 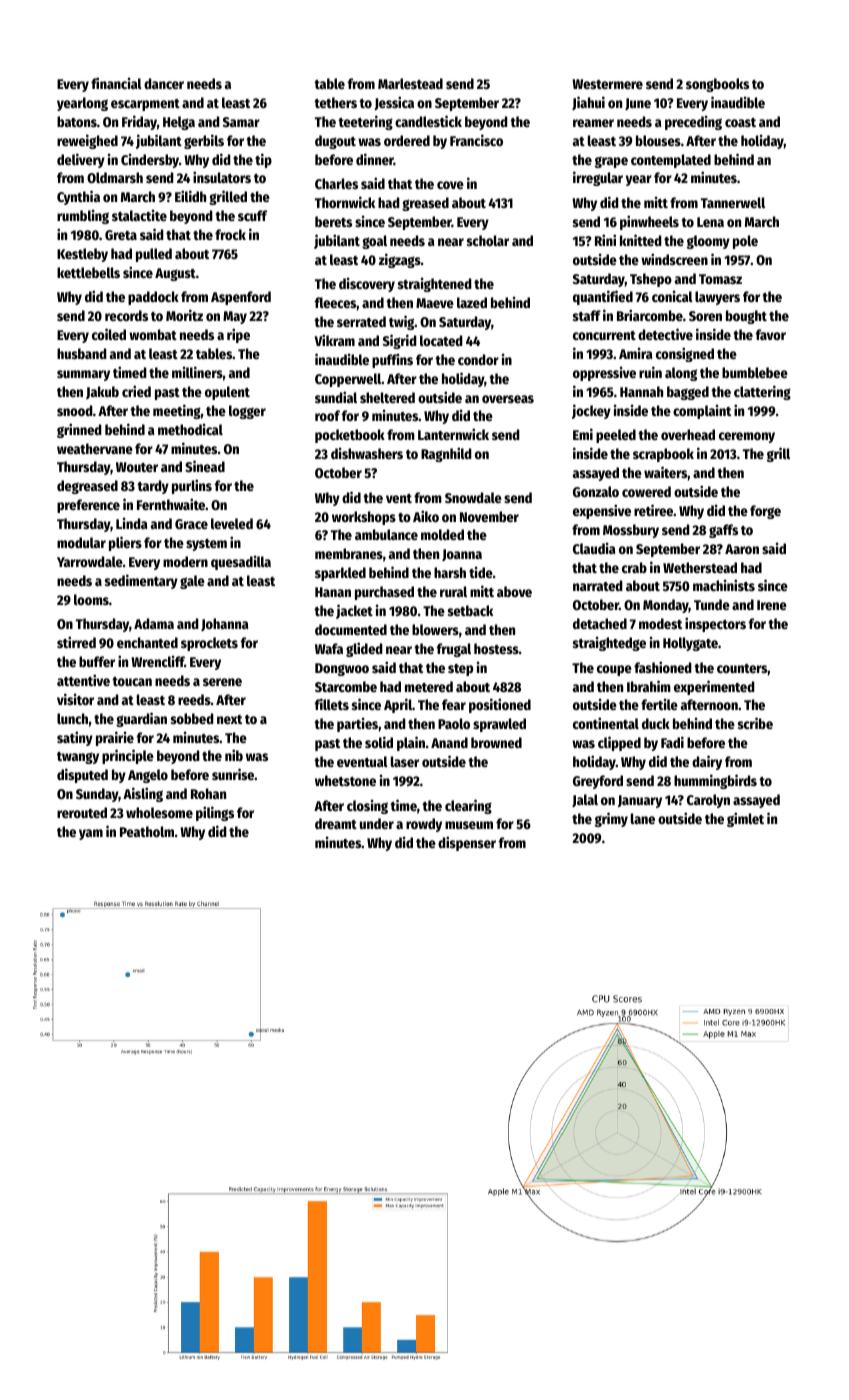 What do you see at coordinates (717, 85) in the screenshot?
I see `songbooks` at bounding box center [717, 85].
